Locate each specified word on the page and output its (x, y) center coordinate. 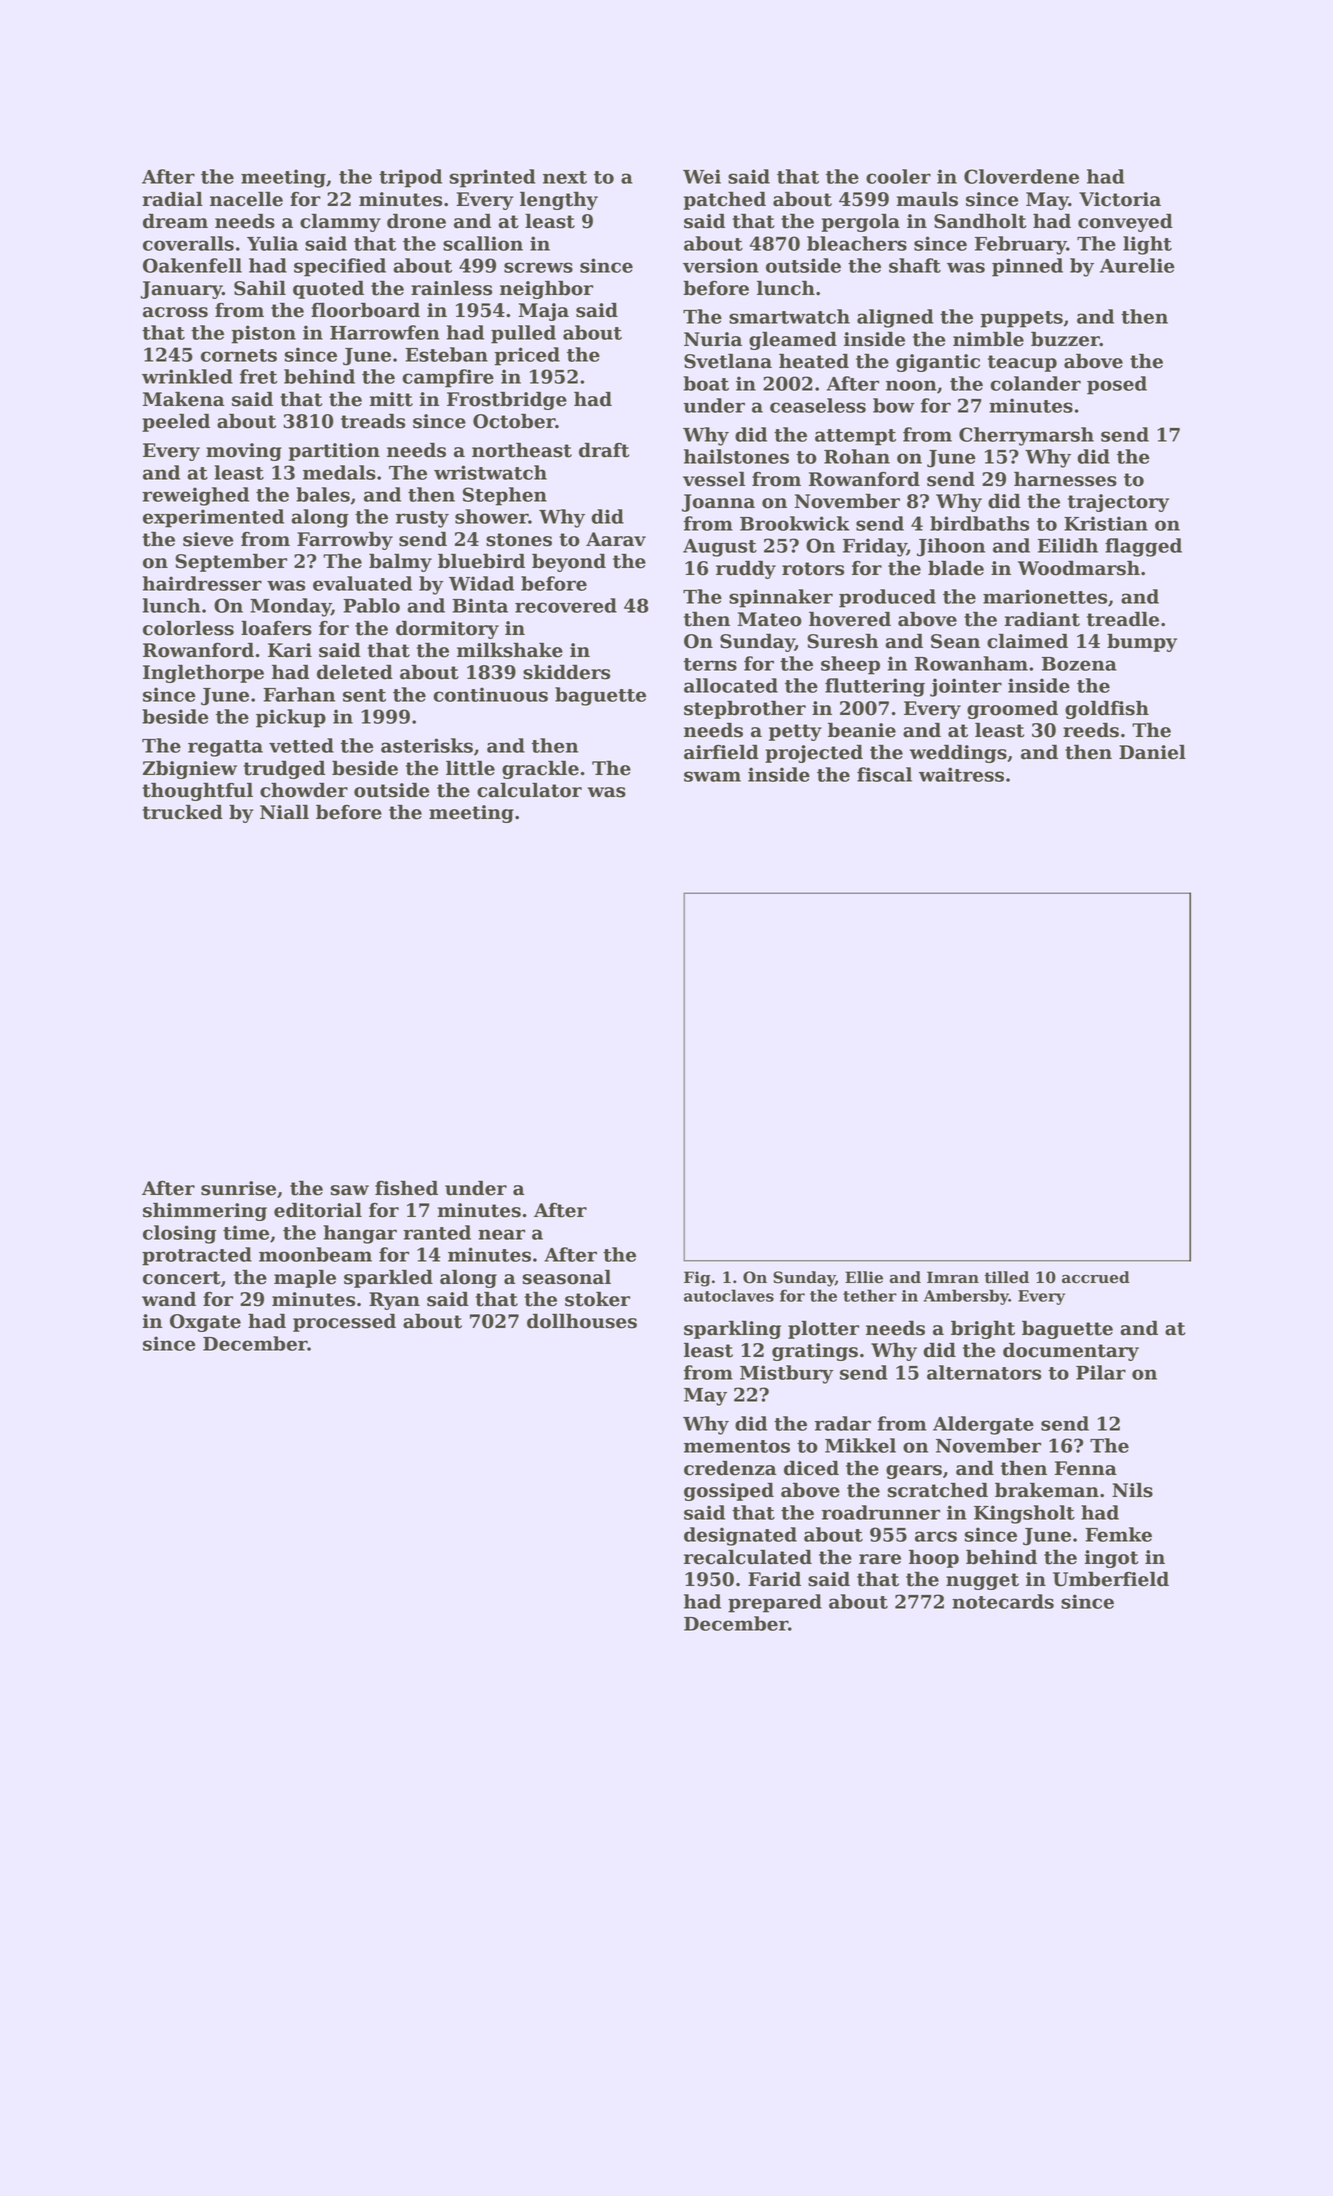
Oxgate (205, 1323)
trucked (182, 812)
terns (710, 664)
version (721, 265)
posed (1117, 385)
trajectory (1118, 503)
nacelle (246, 199)
